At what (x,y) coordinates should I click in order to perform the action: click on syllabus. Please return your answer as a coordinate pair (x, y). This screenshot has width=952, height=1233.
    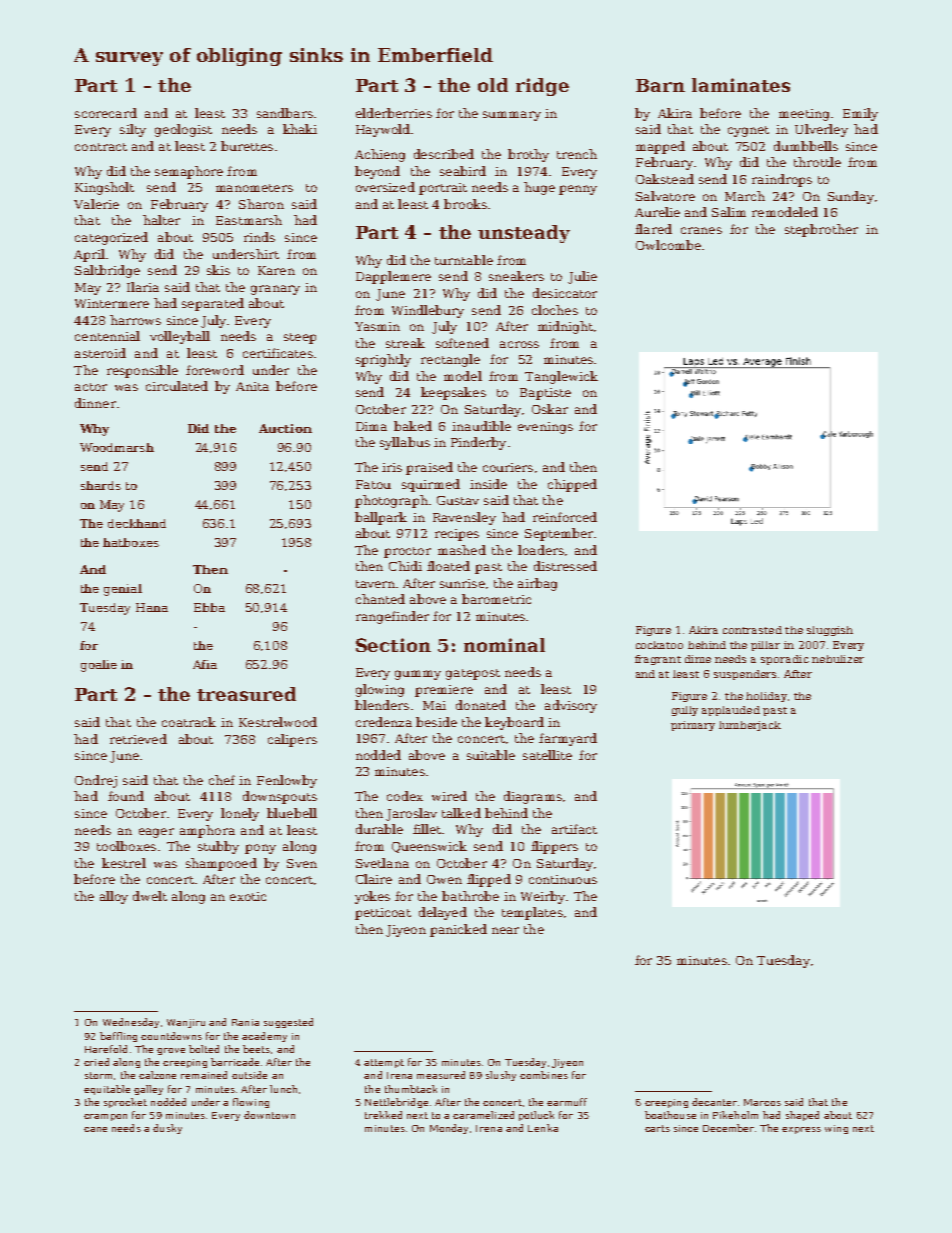
    Looking at the image, I should click on (405, 443).
